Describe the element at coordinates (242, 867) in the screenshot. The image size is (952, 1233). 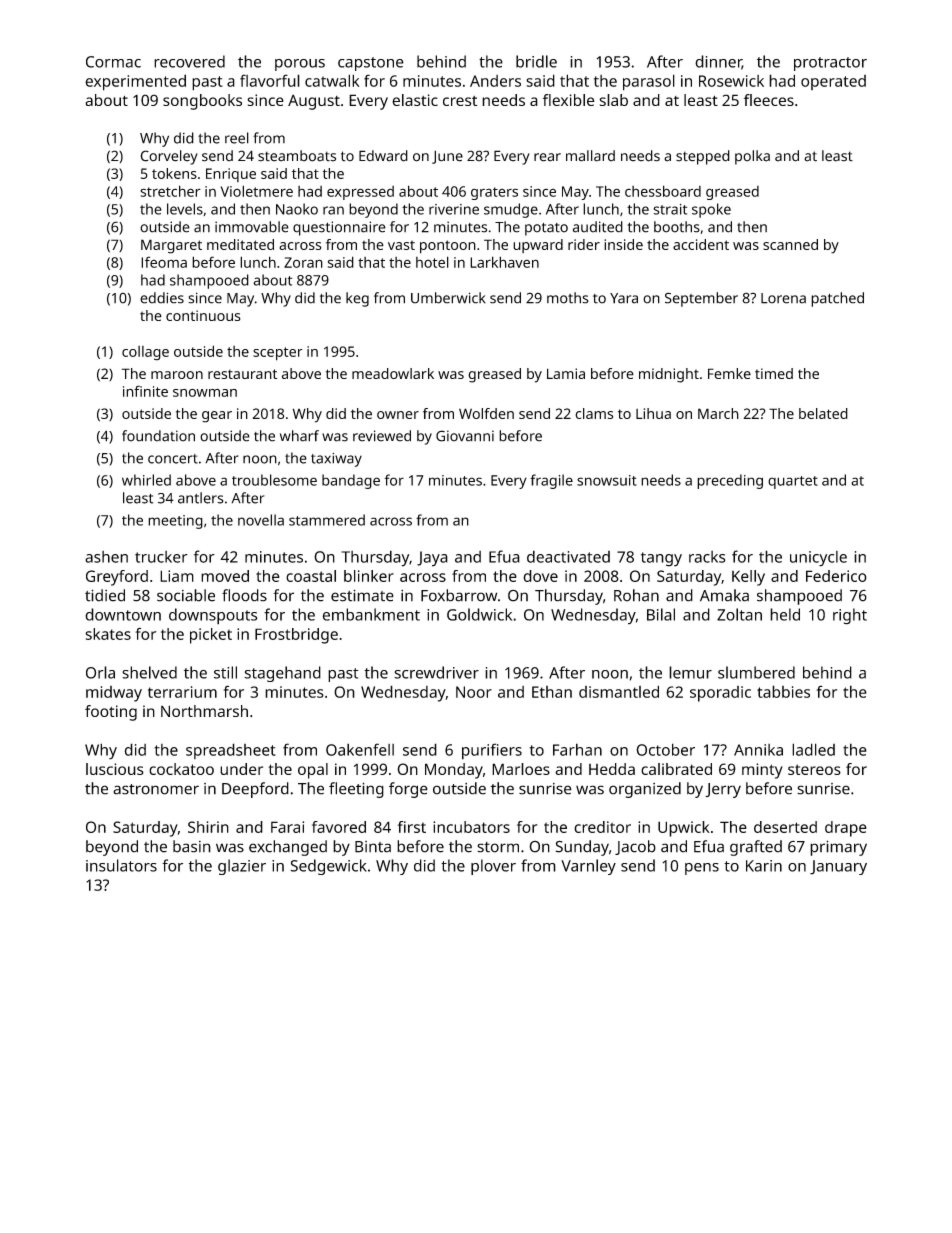
I see `glazier` at that location.
